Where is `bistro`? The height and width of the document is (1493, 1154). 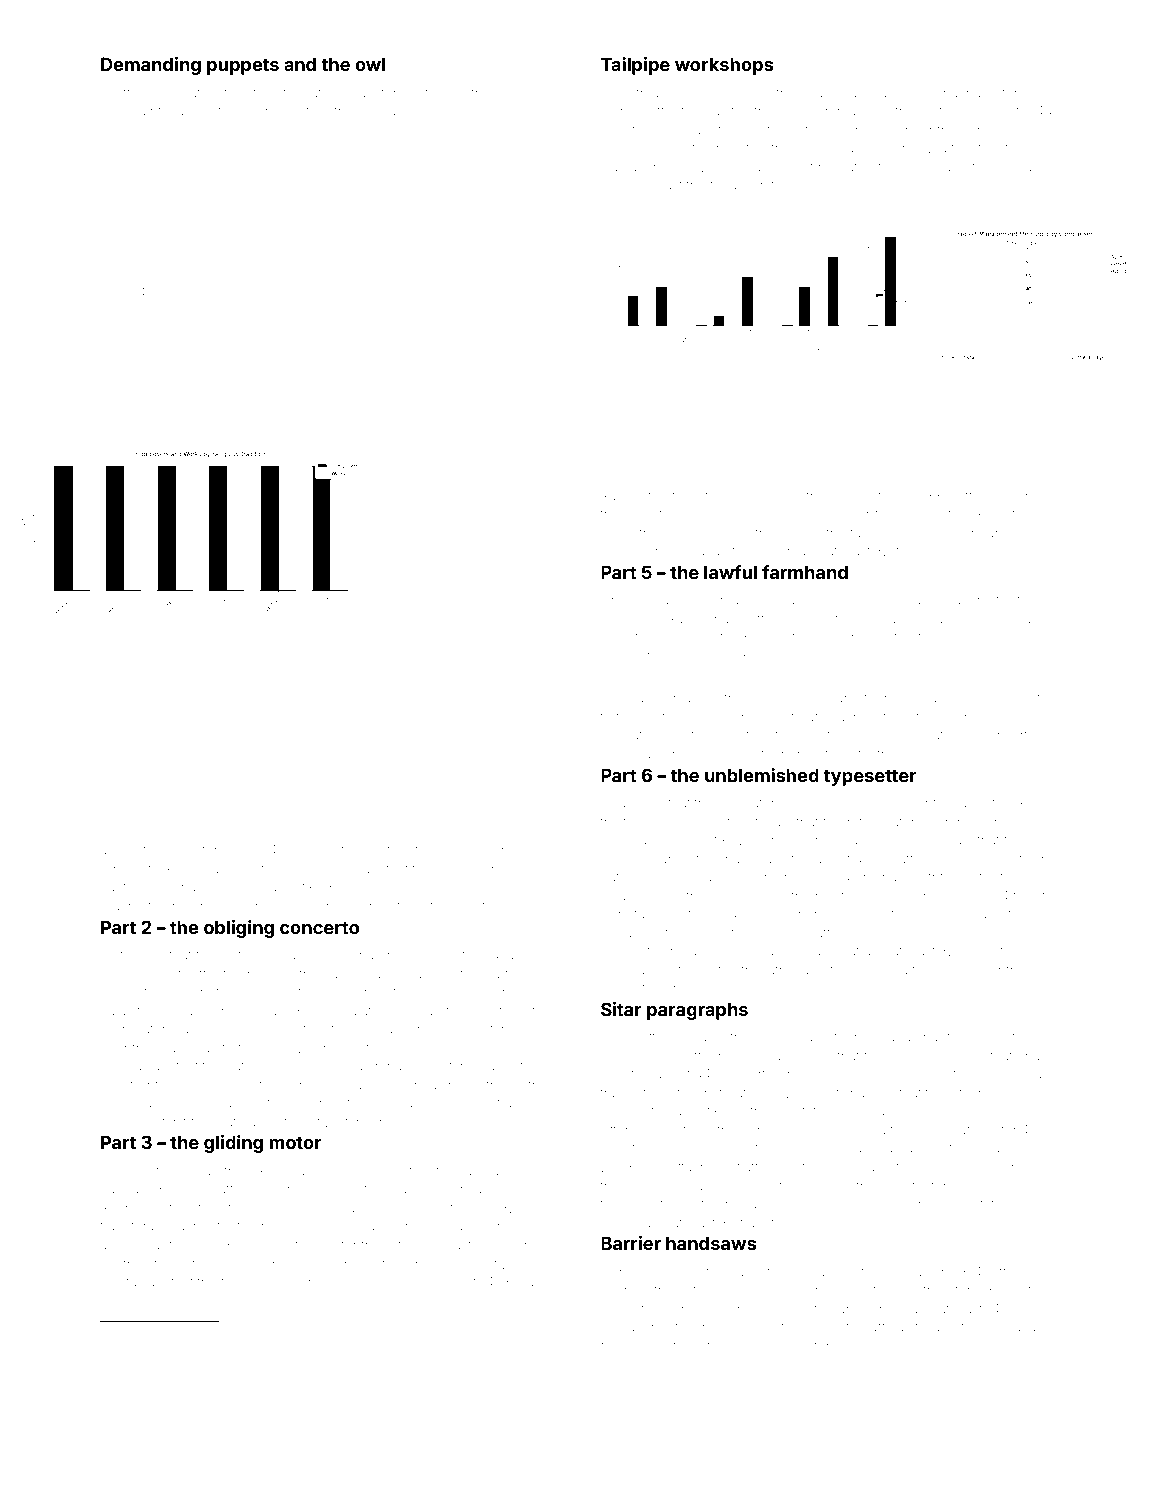
bistro is located at coordinates (527, 1085).
